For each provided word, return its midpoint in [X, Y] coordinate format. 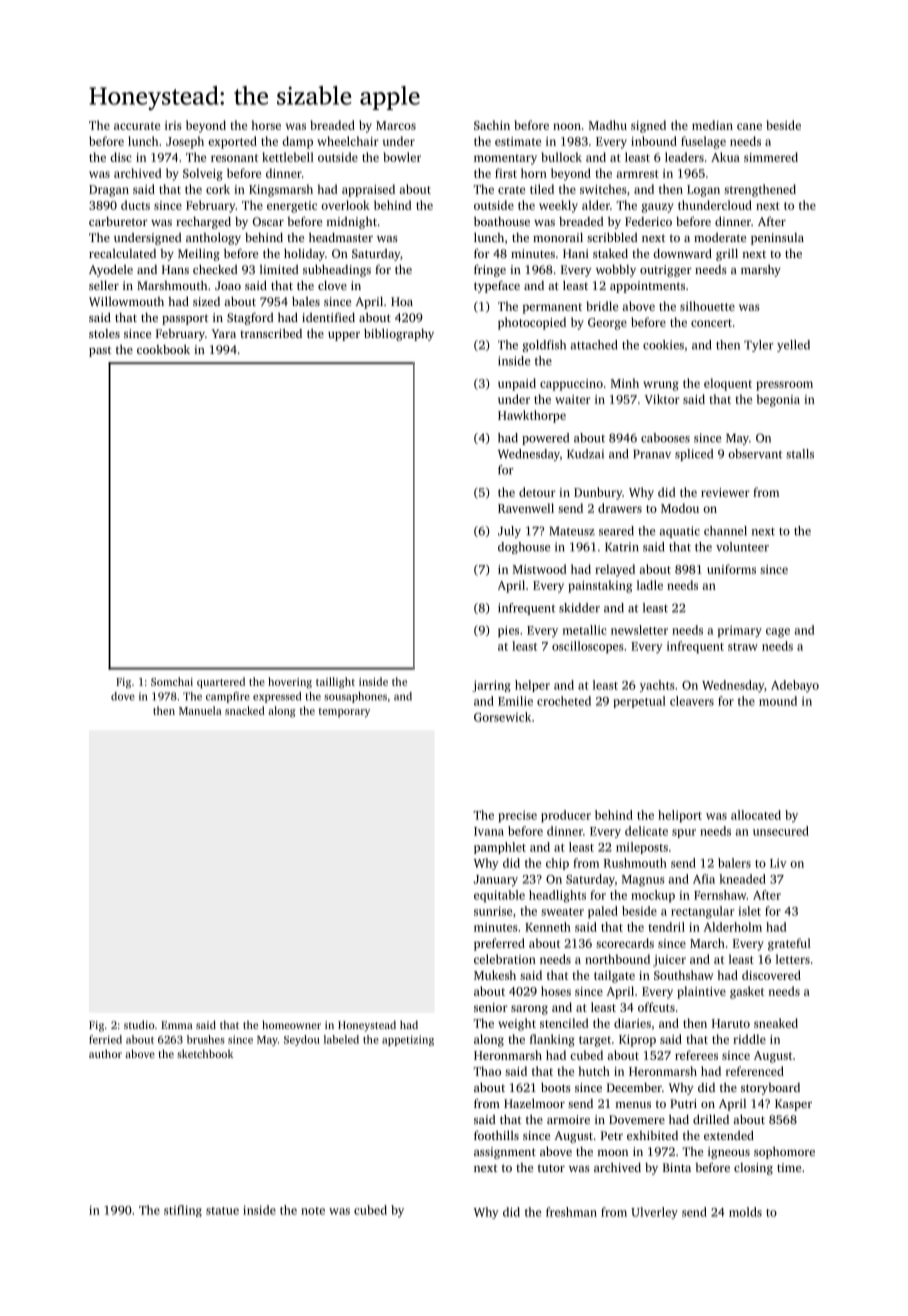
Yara [224, 333]
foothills [496, 1135]
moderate [720, 237]
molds [745, 1212]
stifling [183, 1211]
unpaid [517, 384]
